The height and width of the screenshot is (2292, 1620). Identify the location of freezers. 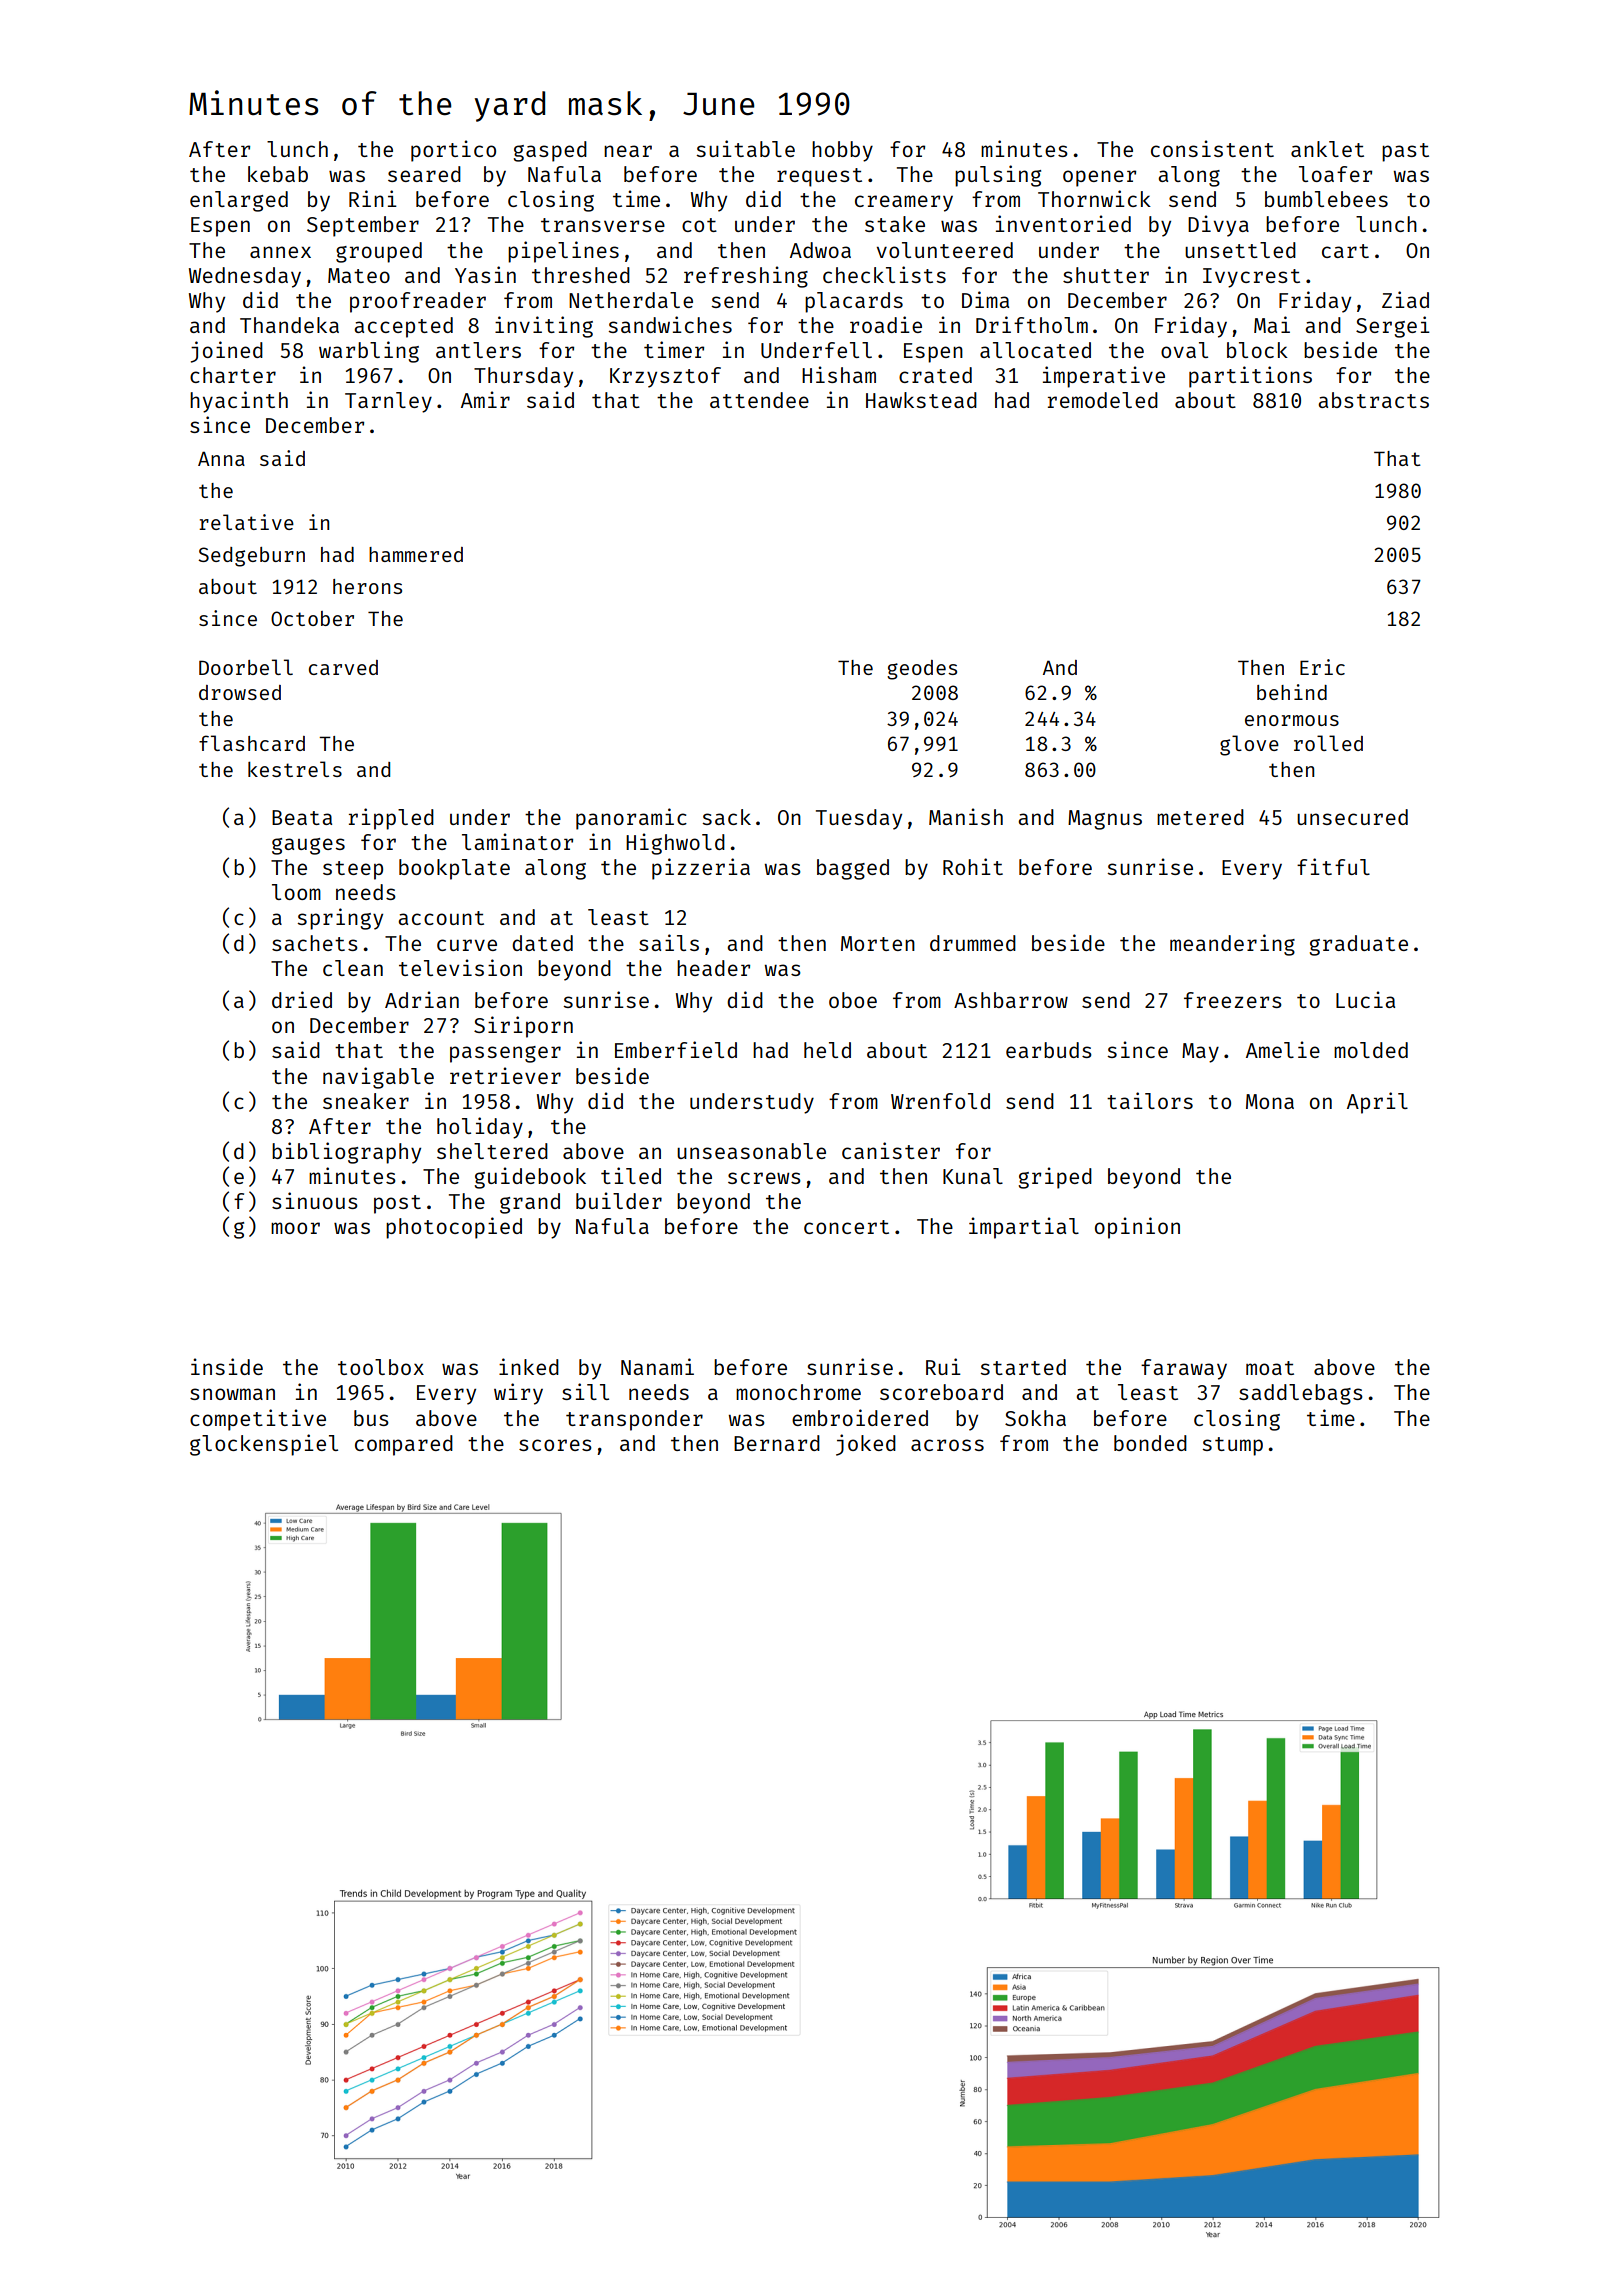
(1233, 1000).
